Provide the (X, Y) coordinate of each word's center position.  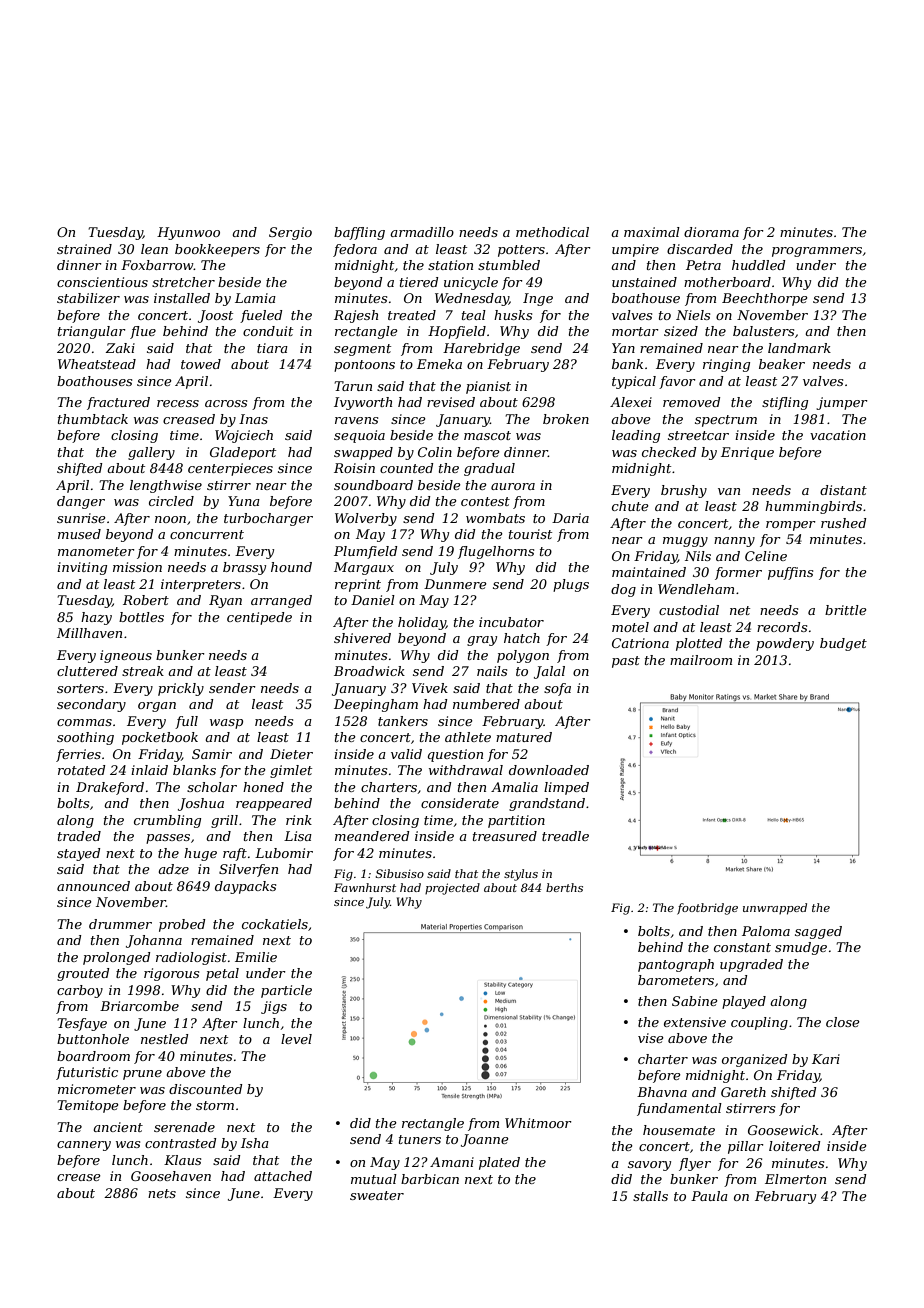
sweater (377, 1195)
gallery (151, 453)
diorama (711, 232)
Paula (709, 1196)
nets (162, 1193)
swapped (363, 453)
